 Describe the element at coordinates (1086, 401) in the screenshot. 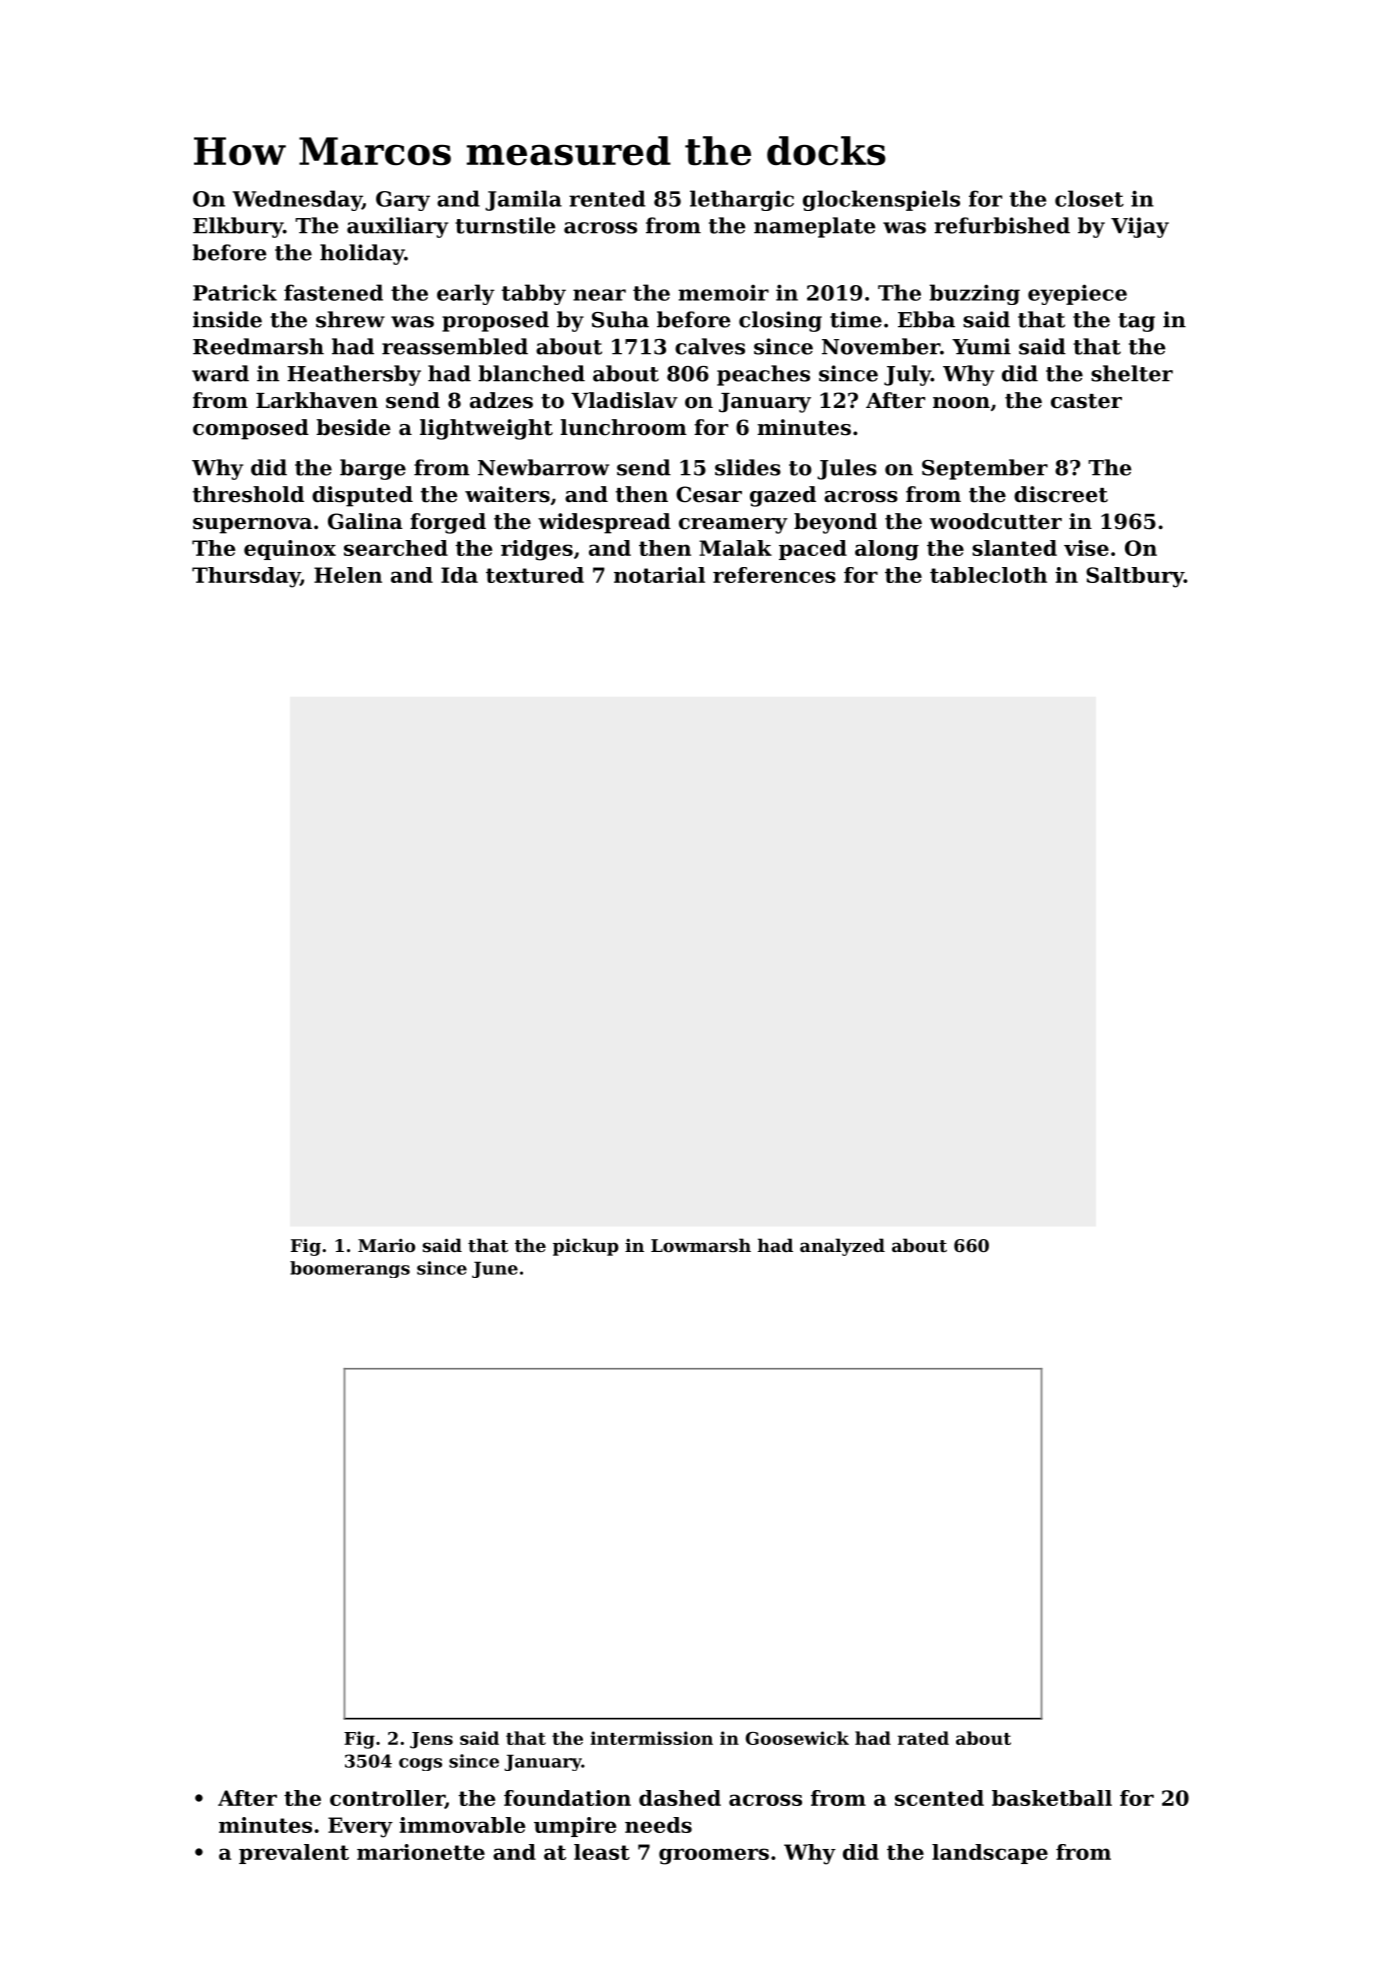

I see `caster` at that location.
